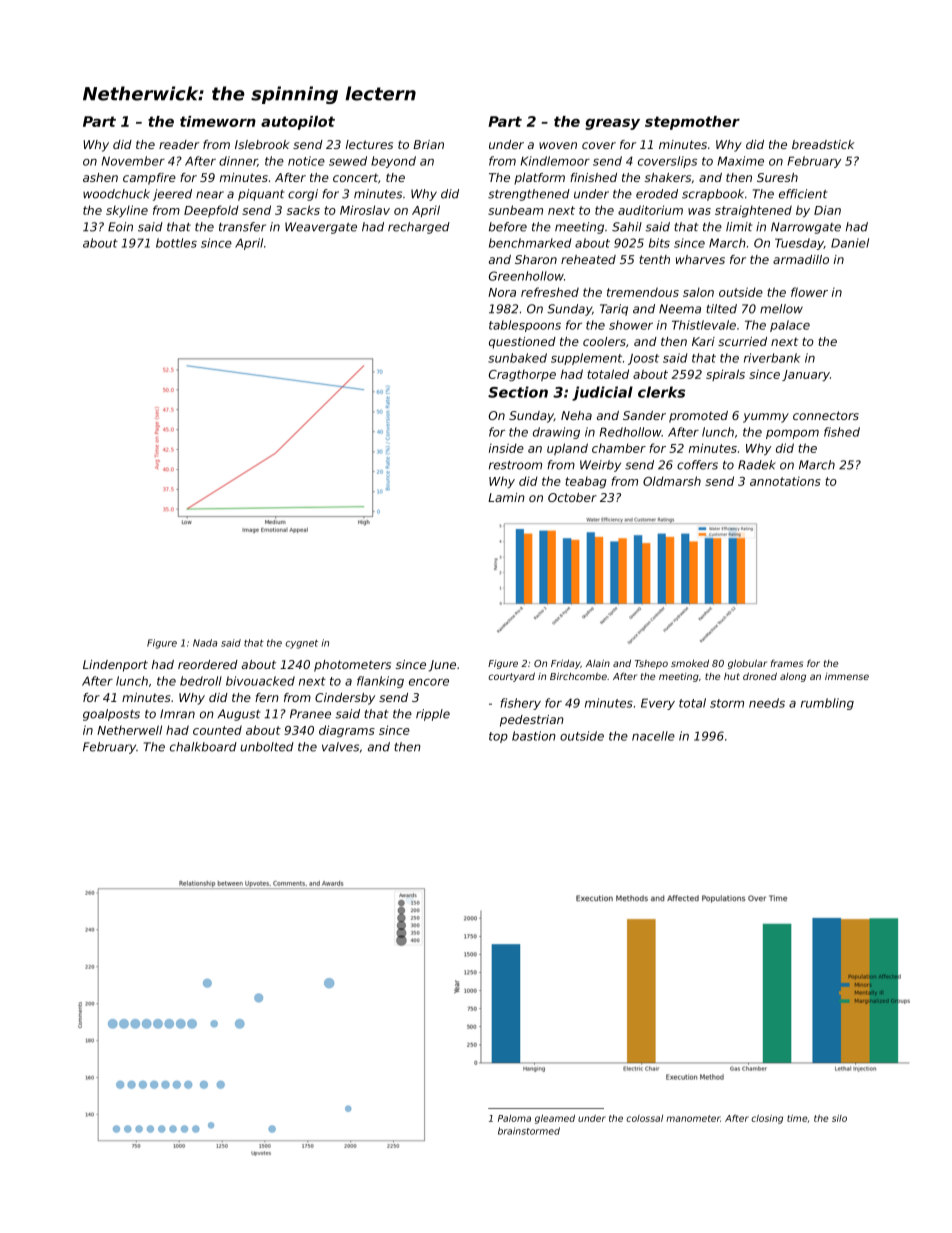 The height and width of the page is (1233, 952). Describe the element at coordinates (514, 1118) in the page. I see `Paloma` at that location.
